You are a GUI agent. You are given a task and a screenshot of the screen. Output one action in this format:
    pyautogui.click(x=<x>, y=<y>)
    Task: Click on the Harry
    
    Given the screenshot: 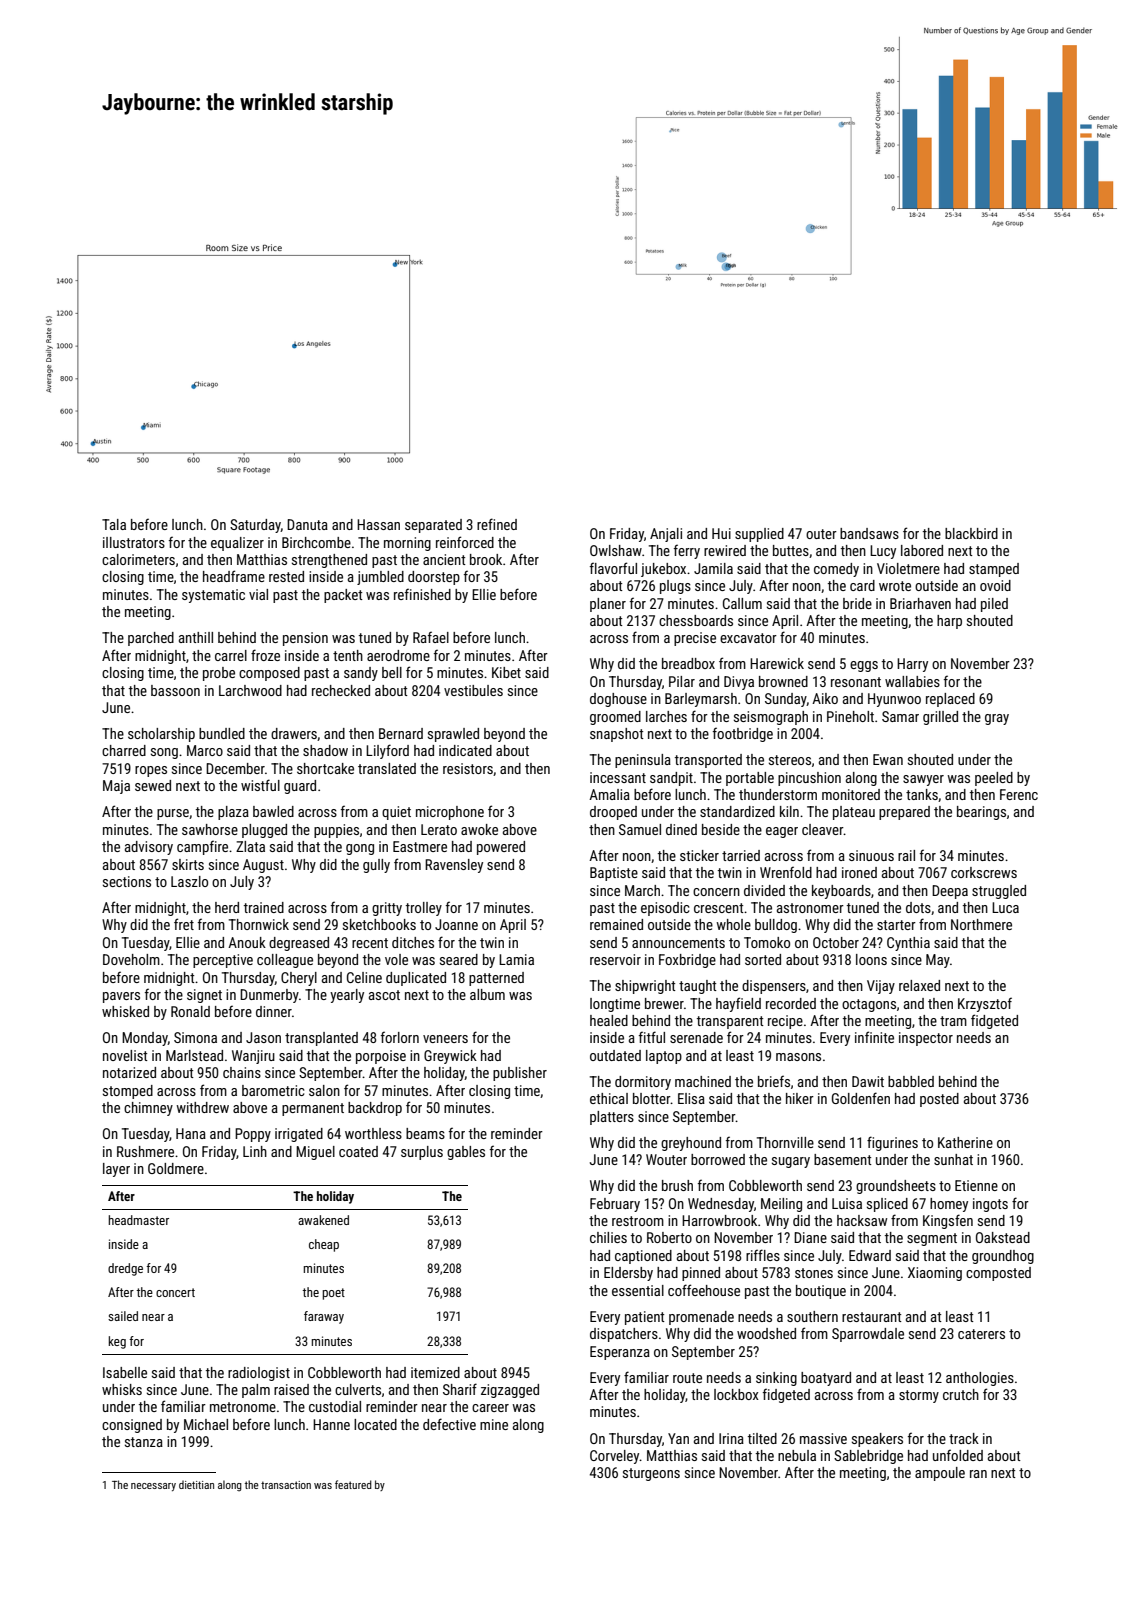 What is the action you would take?
    pyautogui.click(x=912, y=665)
